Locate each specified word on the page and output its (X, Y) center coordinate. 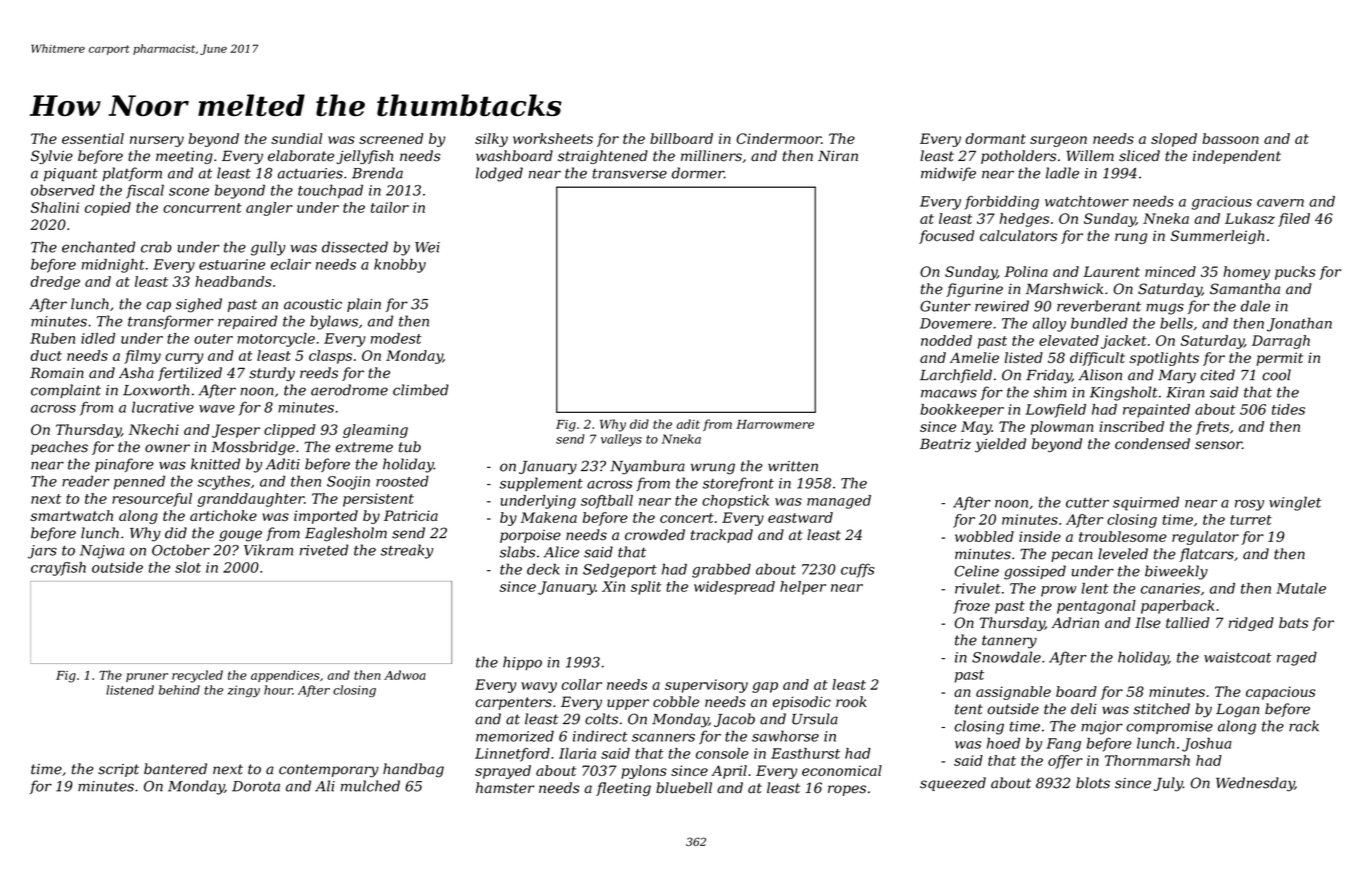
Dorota (256, 786)
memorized (515, 736)
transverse (630, 174)
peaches (59, 448)
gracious (1222, 203)
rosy (1249, 505)
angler (269, 209)
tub (410, 447)
